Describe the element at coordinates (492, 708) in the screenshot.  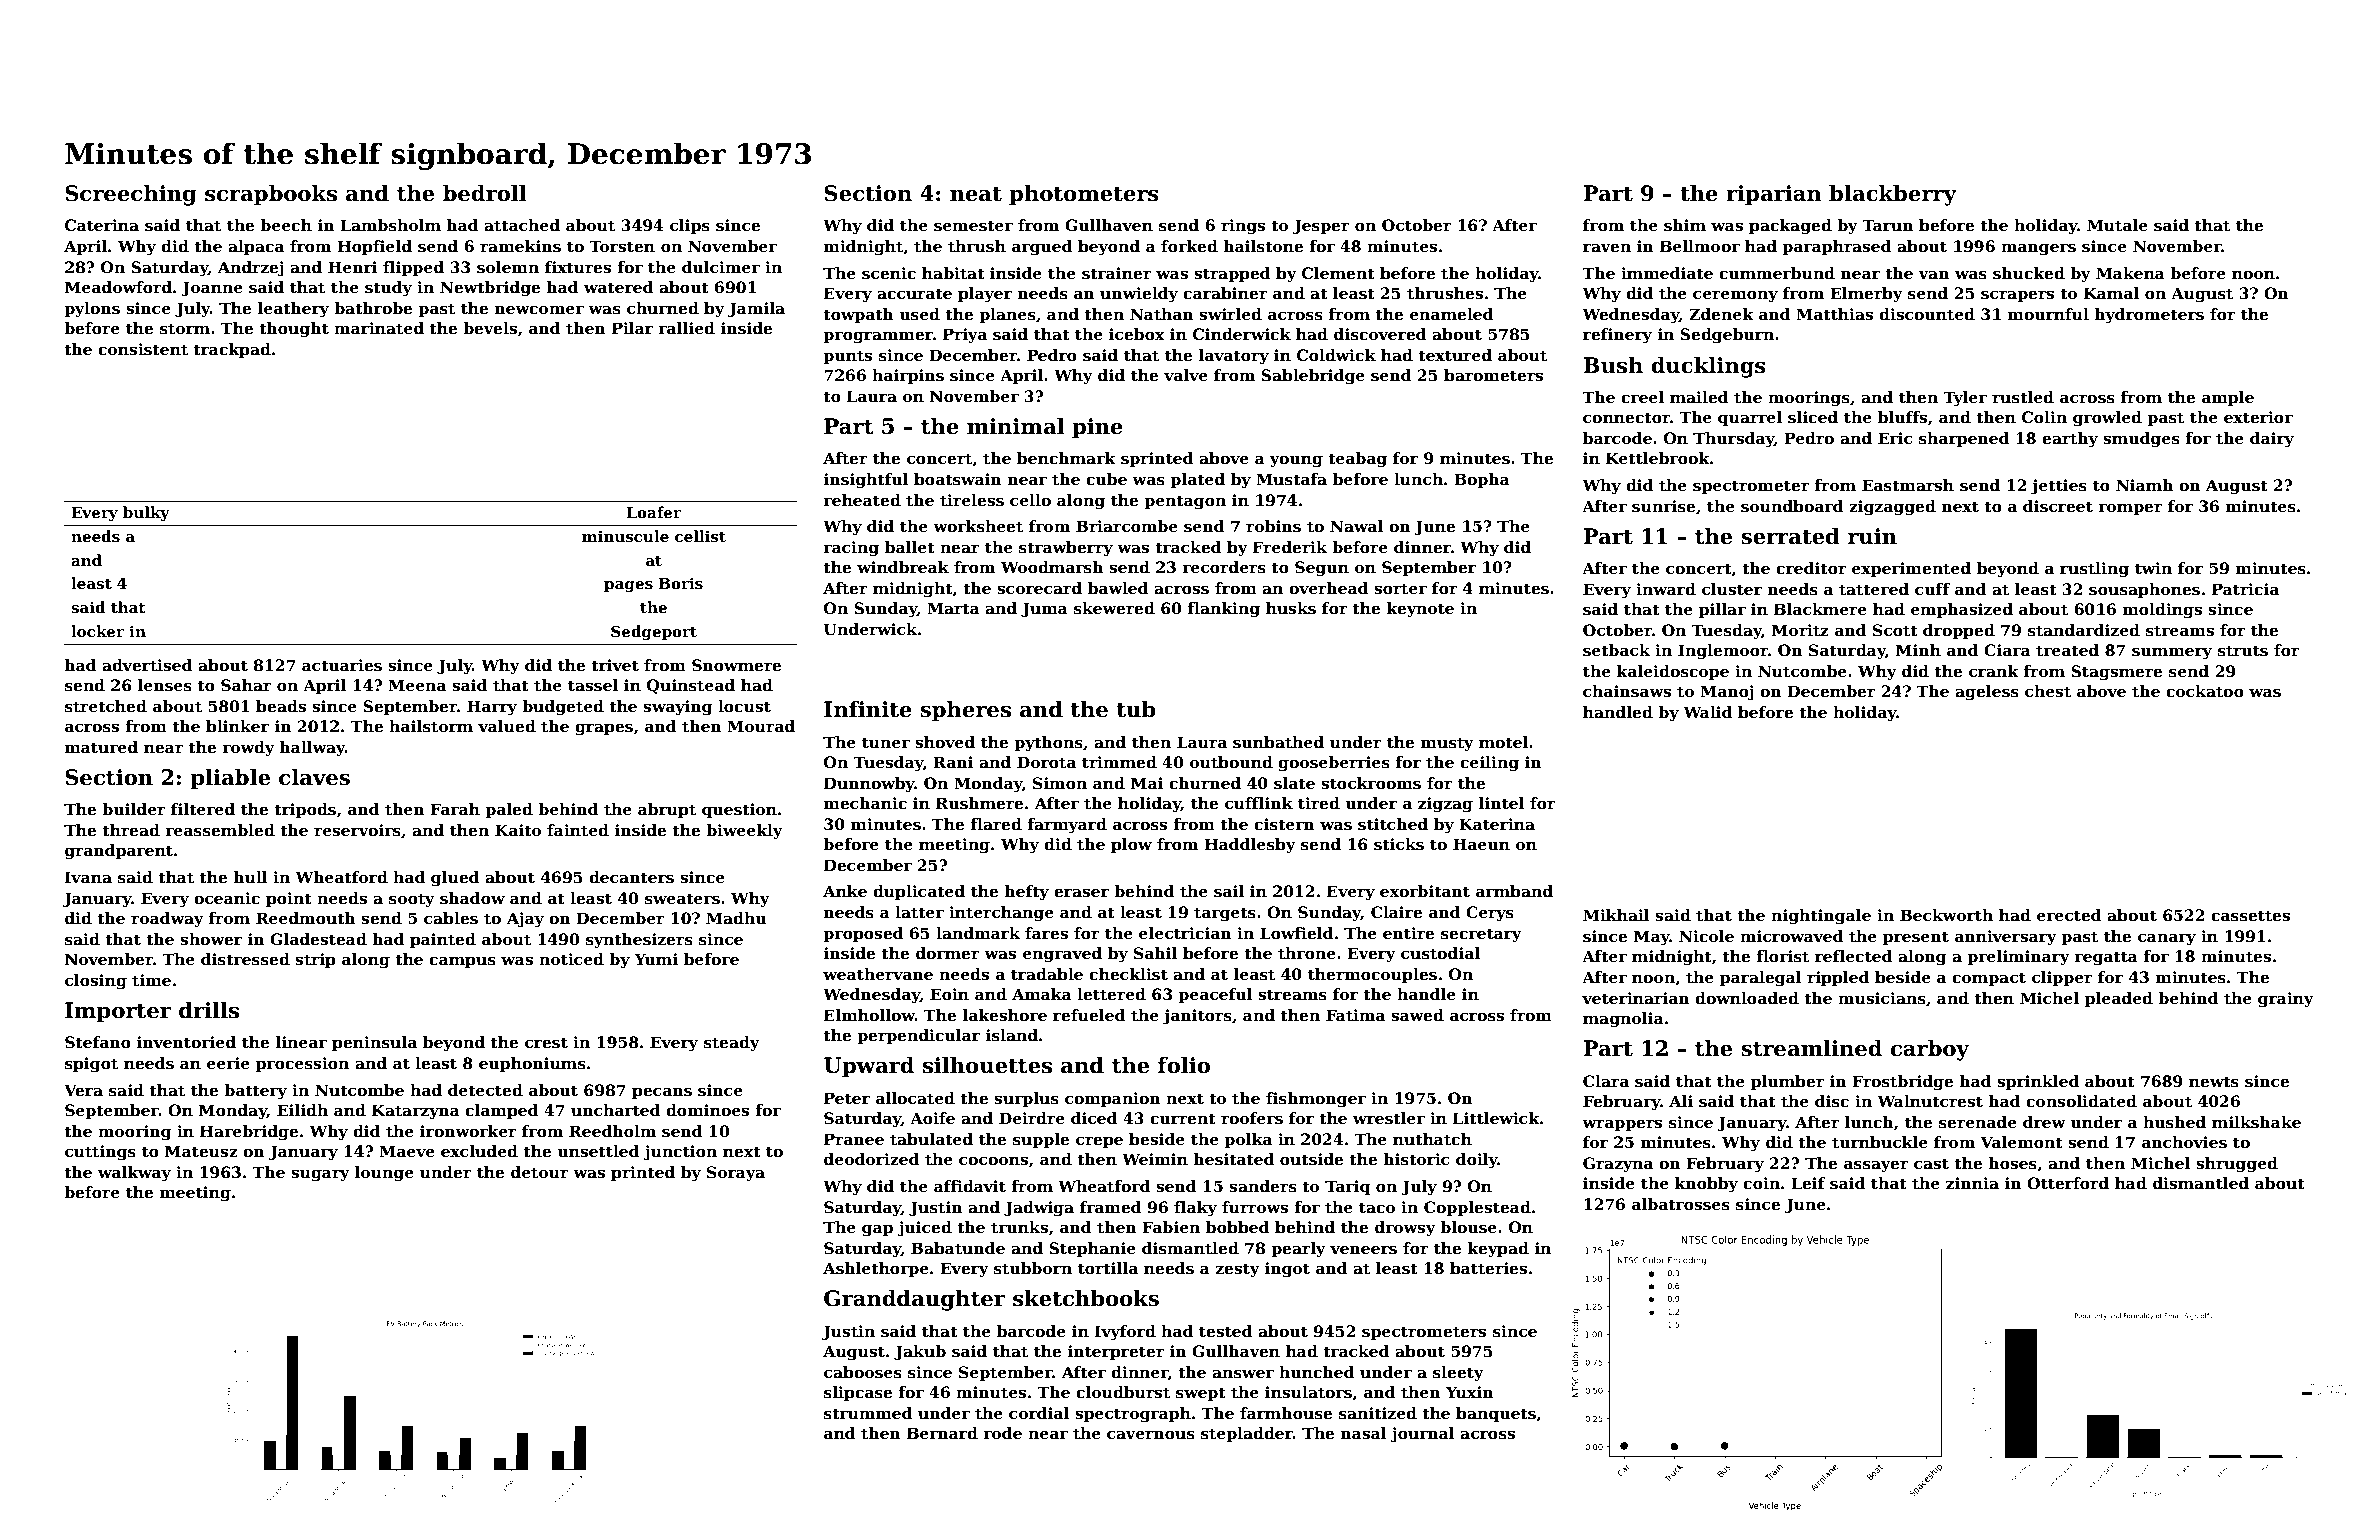
I see `Harry` at that location.
